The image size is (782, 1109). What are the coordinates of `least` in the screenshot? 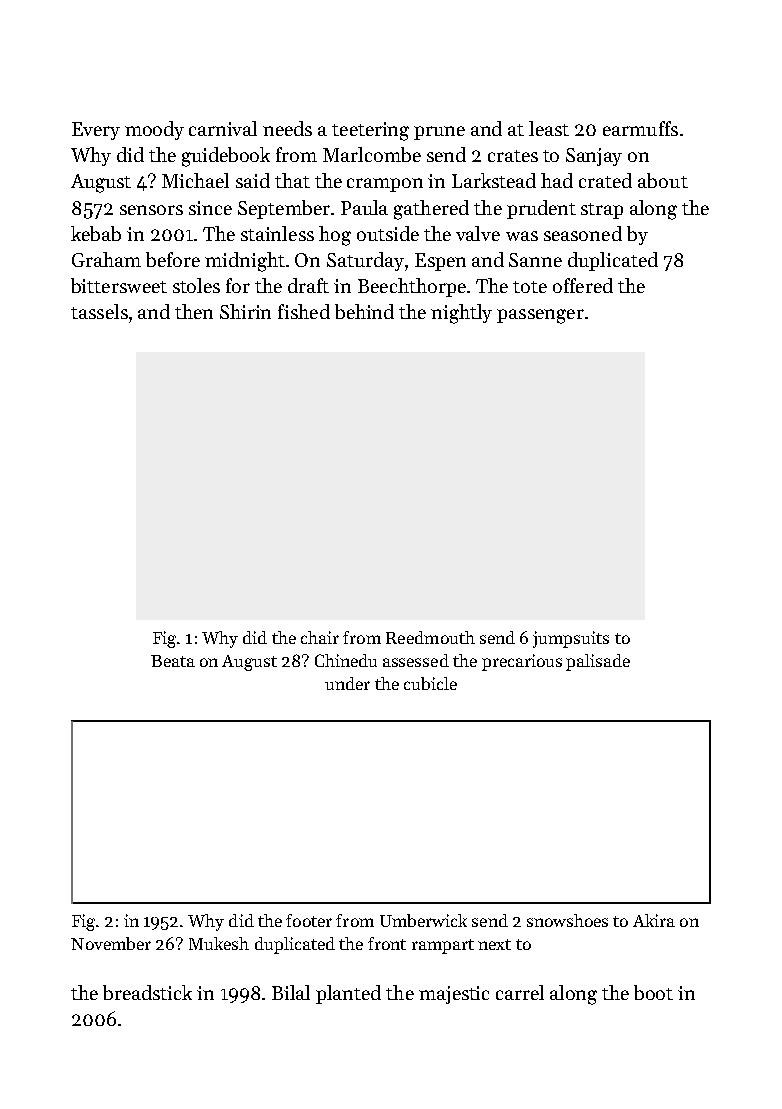 It's located at (549, 128).
